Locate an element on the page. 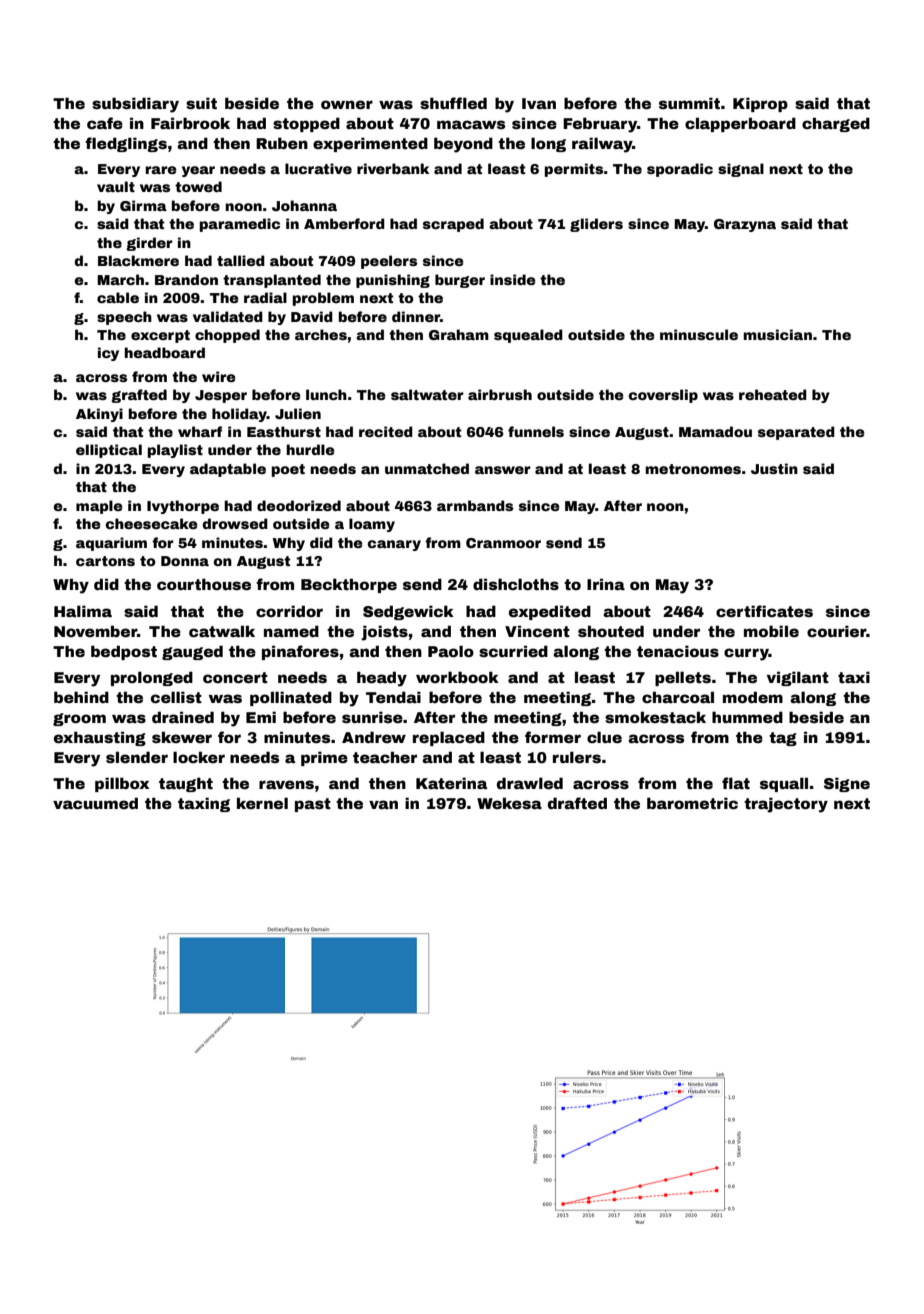 The height and width of the document is (1314, 924). Kiprop is located at coordinates (760, 104).
